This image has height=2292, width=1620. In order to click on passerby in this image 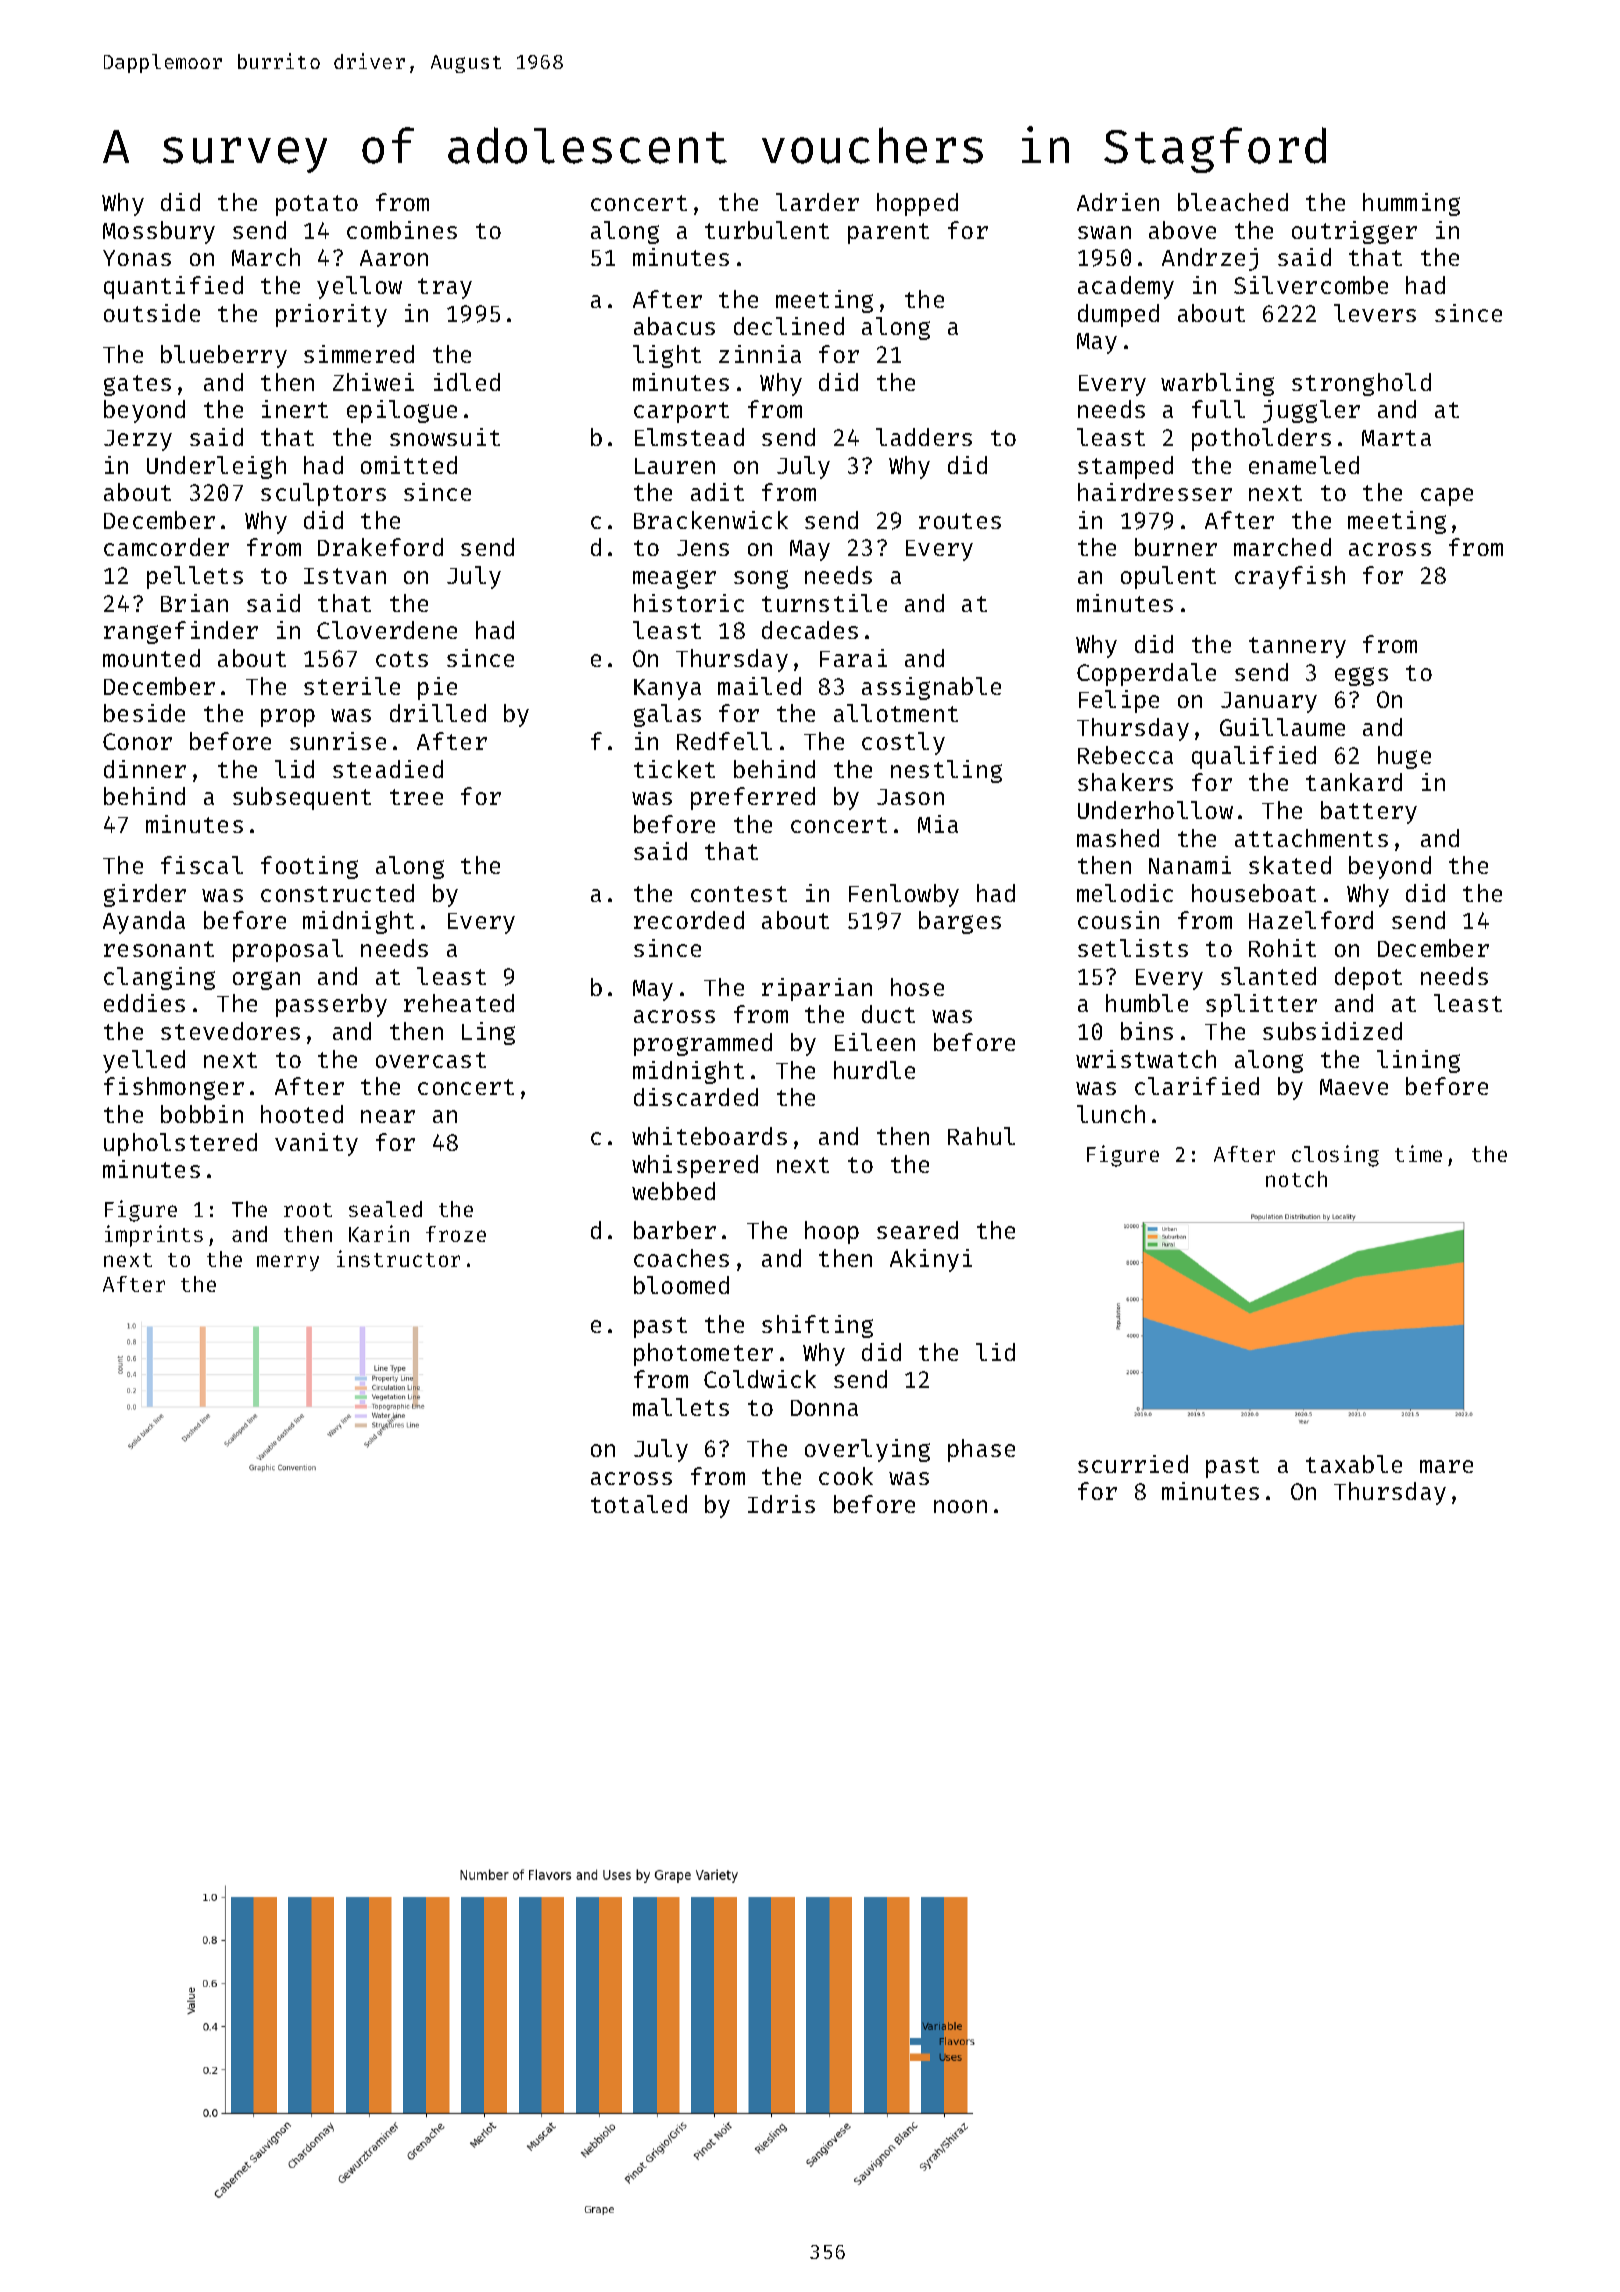, I will do `click(331, 1005)`.
